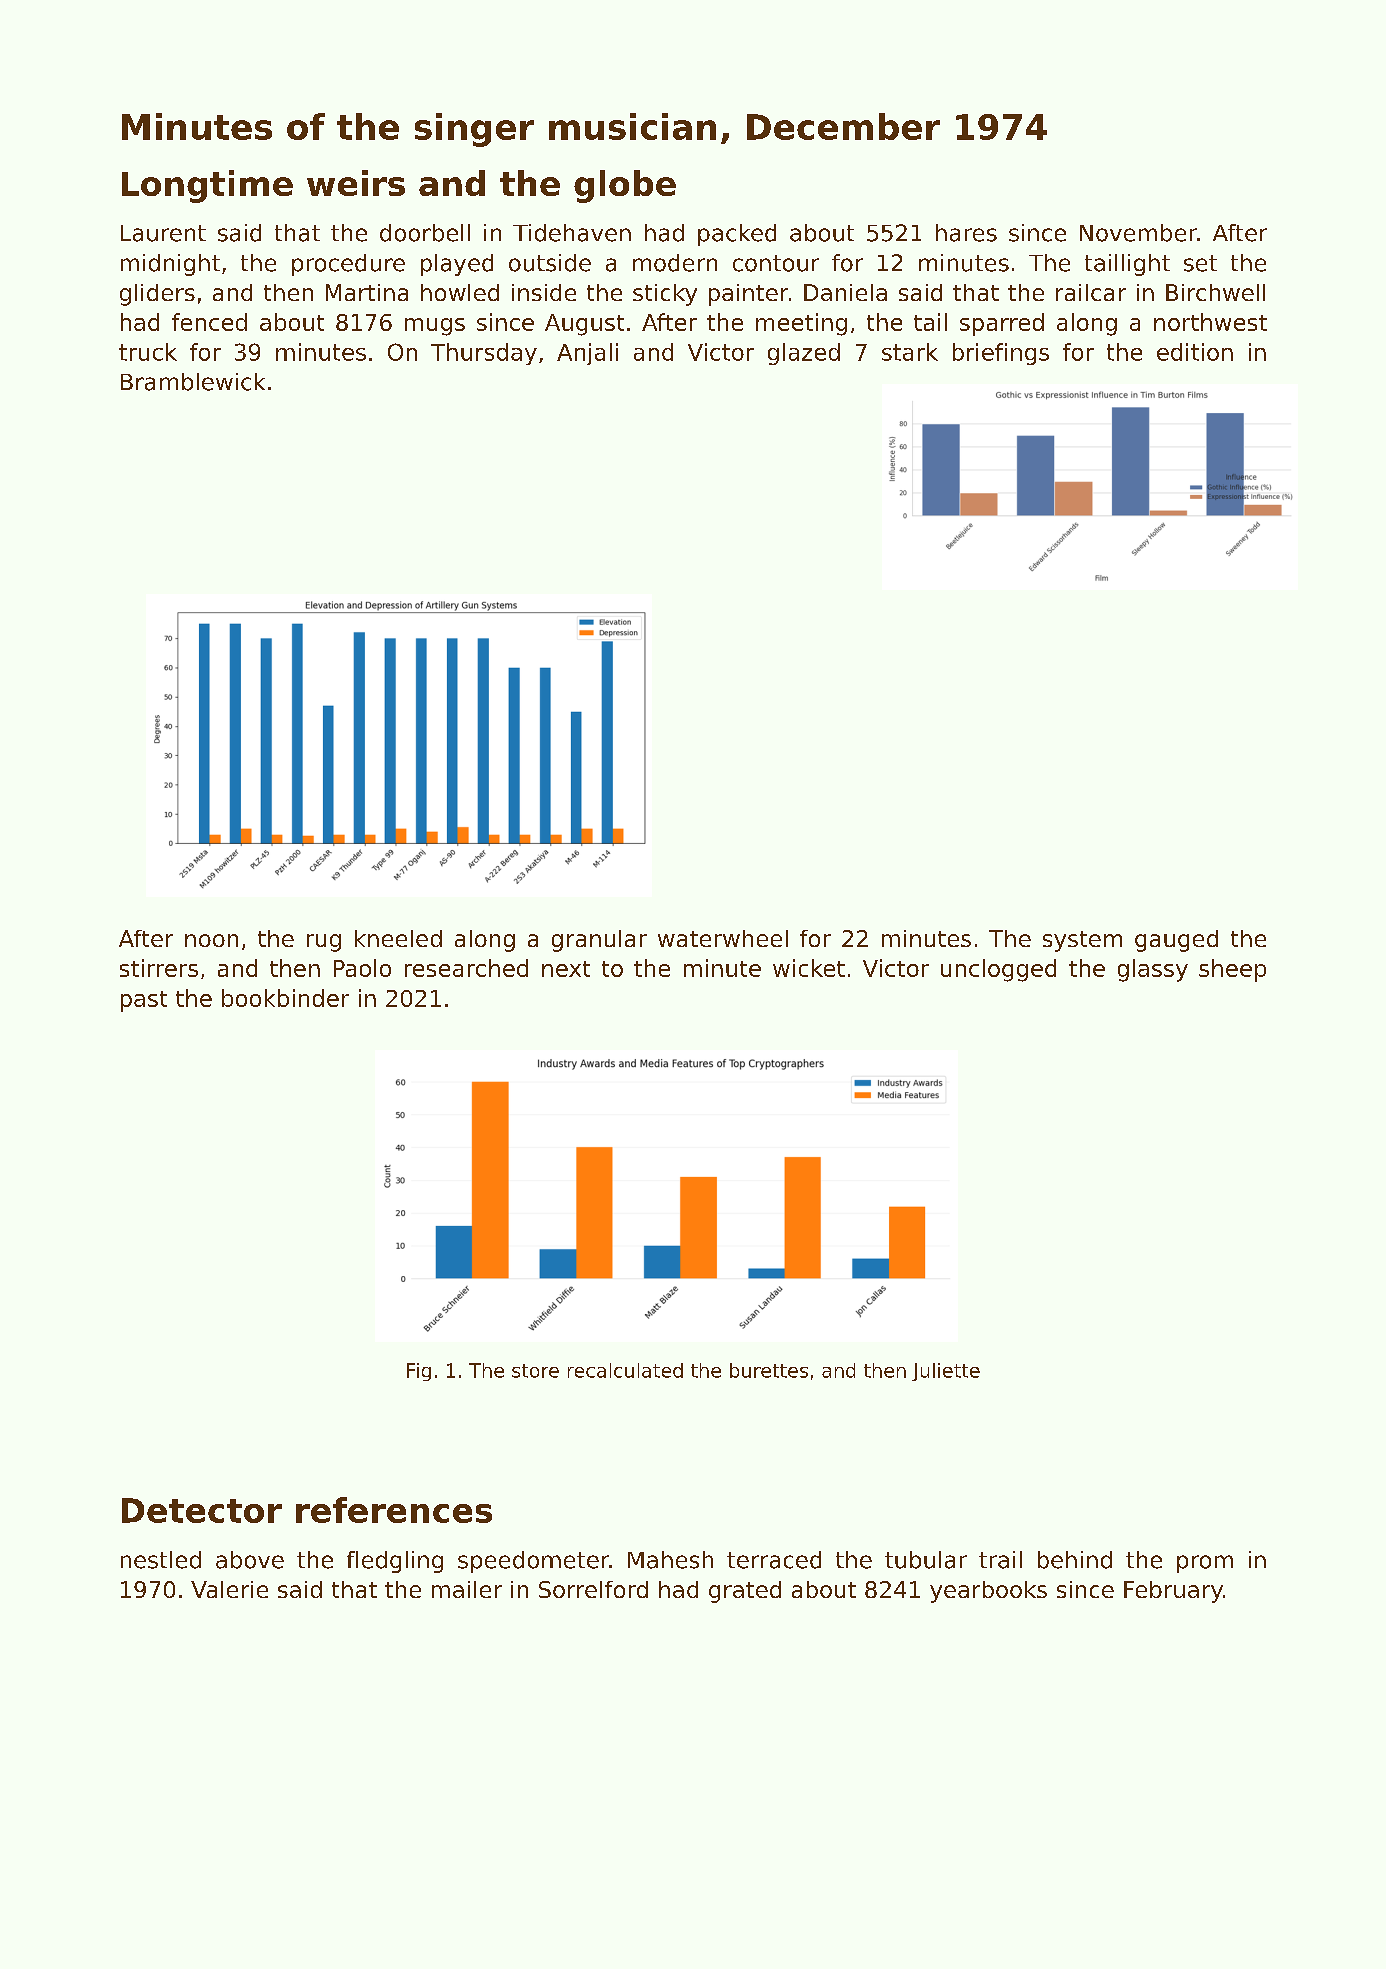 This page has width=1386, height=1969. What do you see at coordinates (1205, 1564) in the page?
I see `prom` at bounding box center [1205, 1564].
